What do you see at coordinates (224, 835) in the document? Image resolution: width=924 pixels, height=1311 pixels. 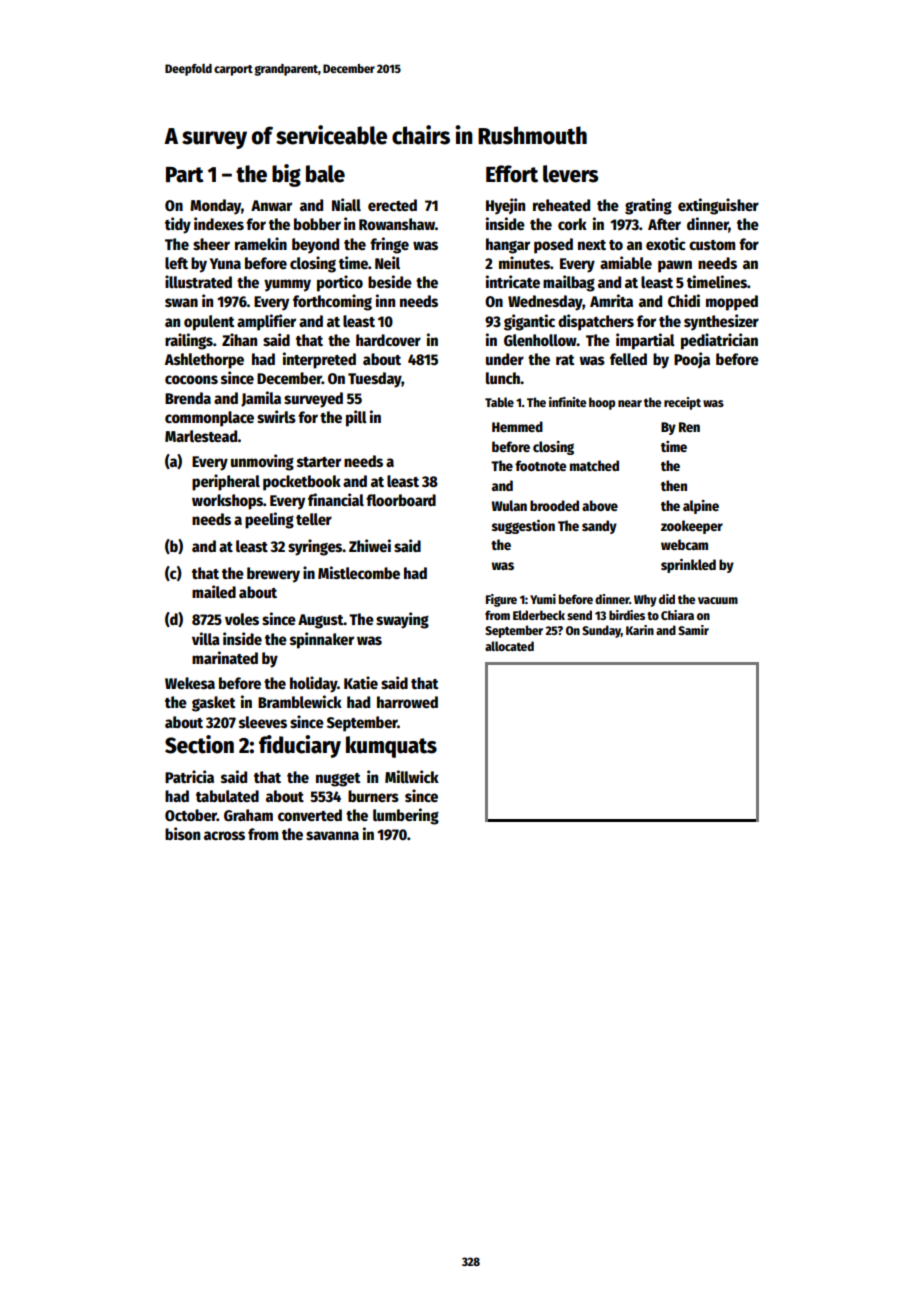 I see `across` at bounding box center [224, 835].
